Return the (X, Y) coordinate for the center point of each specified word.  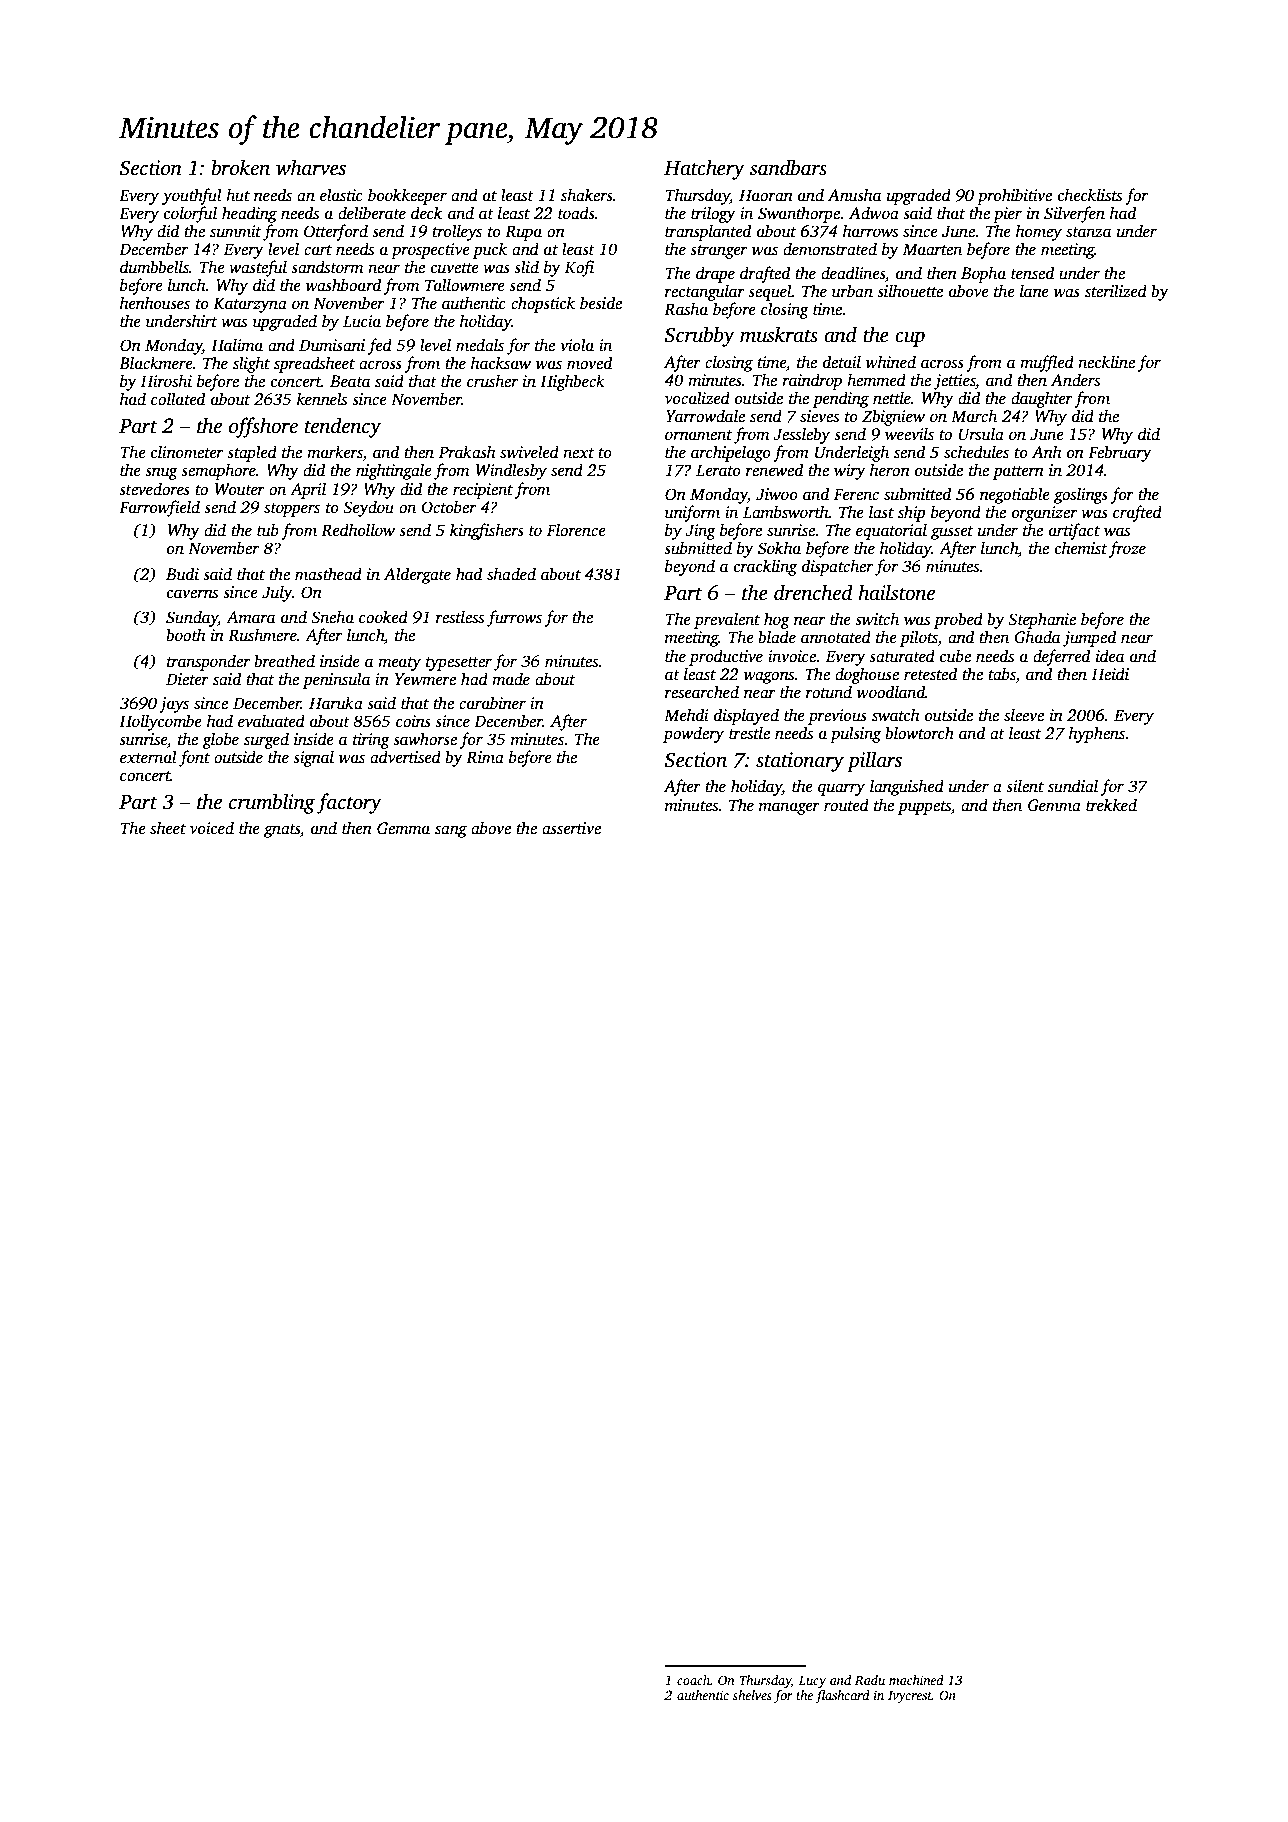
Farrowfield (159, 508)
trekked (1111, 804)
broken (241, 167)
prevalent (727, 620)
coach (693, 1680)
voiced (212, 828)
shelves (752, 1695)
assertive (571, 828)
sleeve (1024, 715)
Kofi (579, 268)
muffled (1047, 363)
